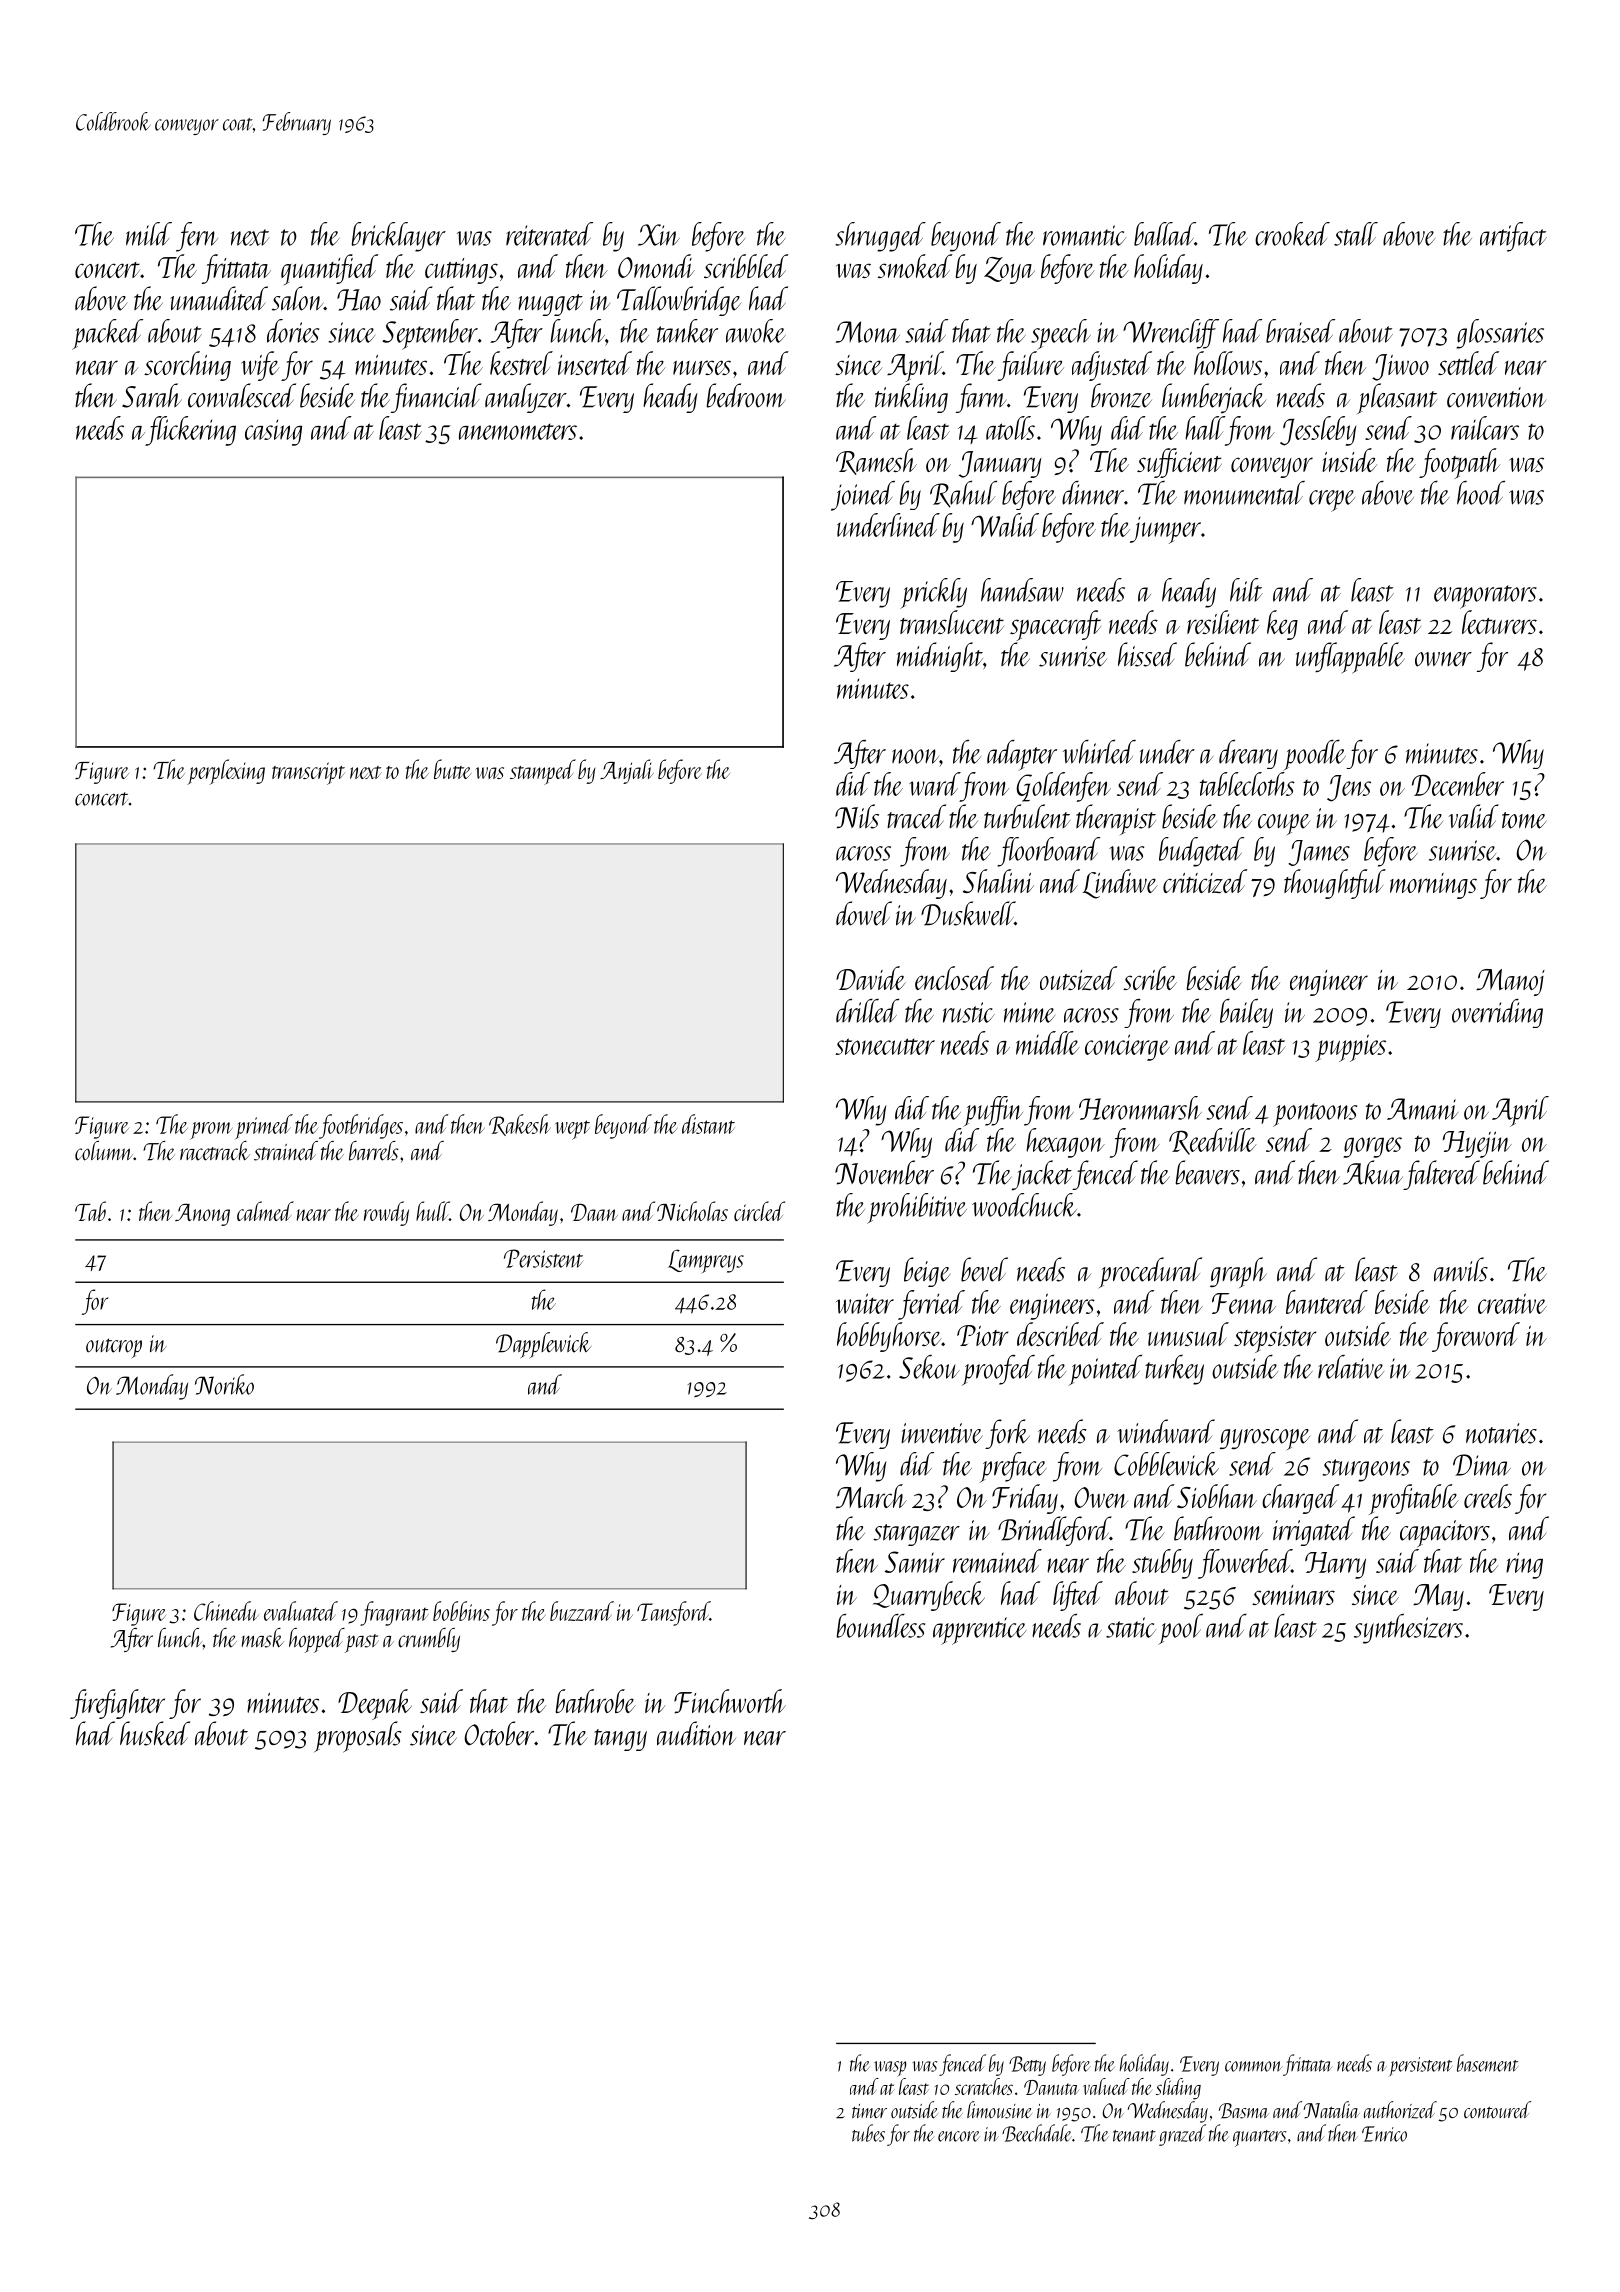  Describe the element at coordinates (889, 1337) in the screenshot. I see `hobbyhorse` at that location.
